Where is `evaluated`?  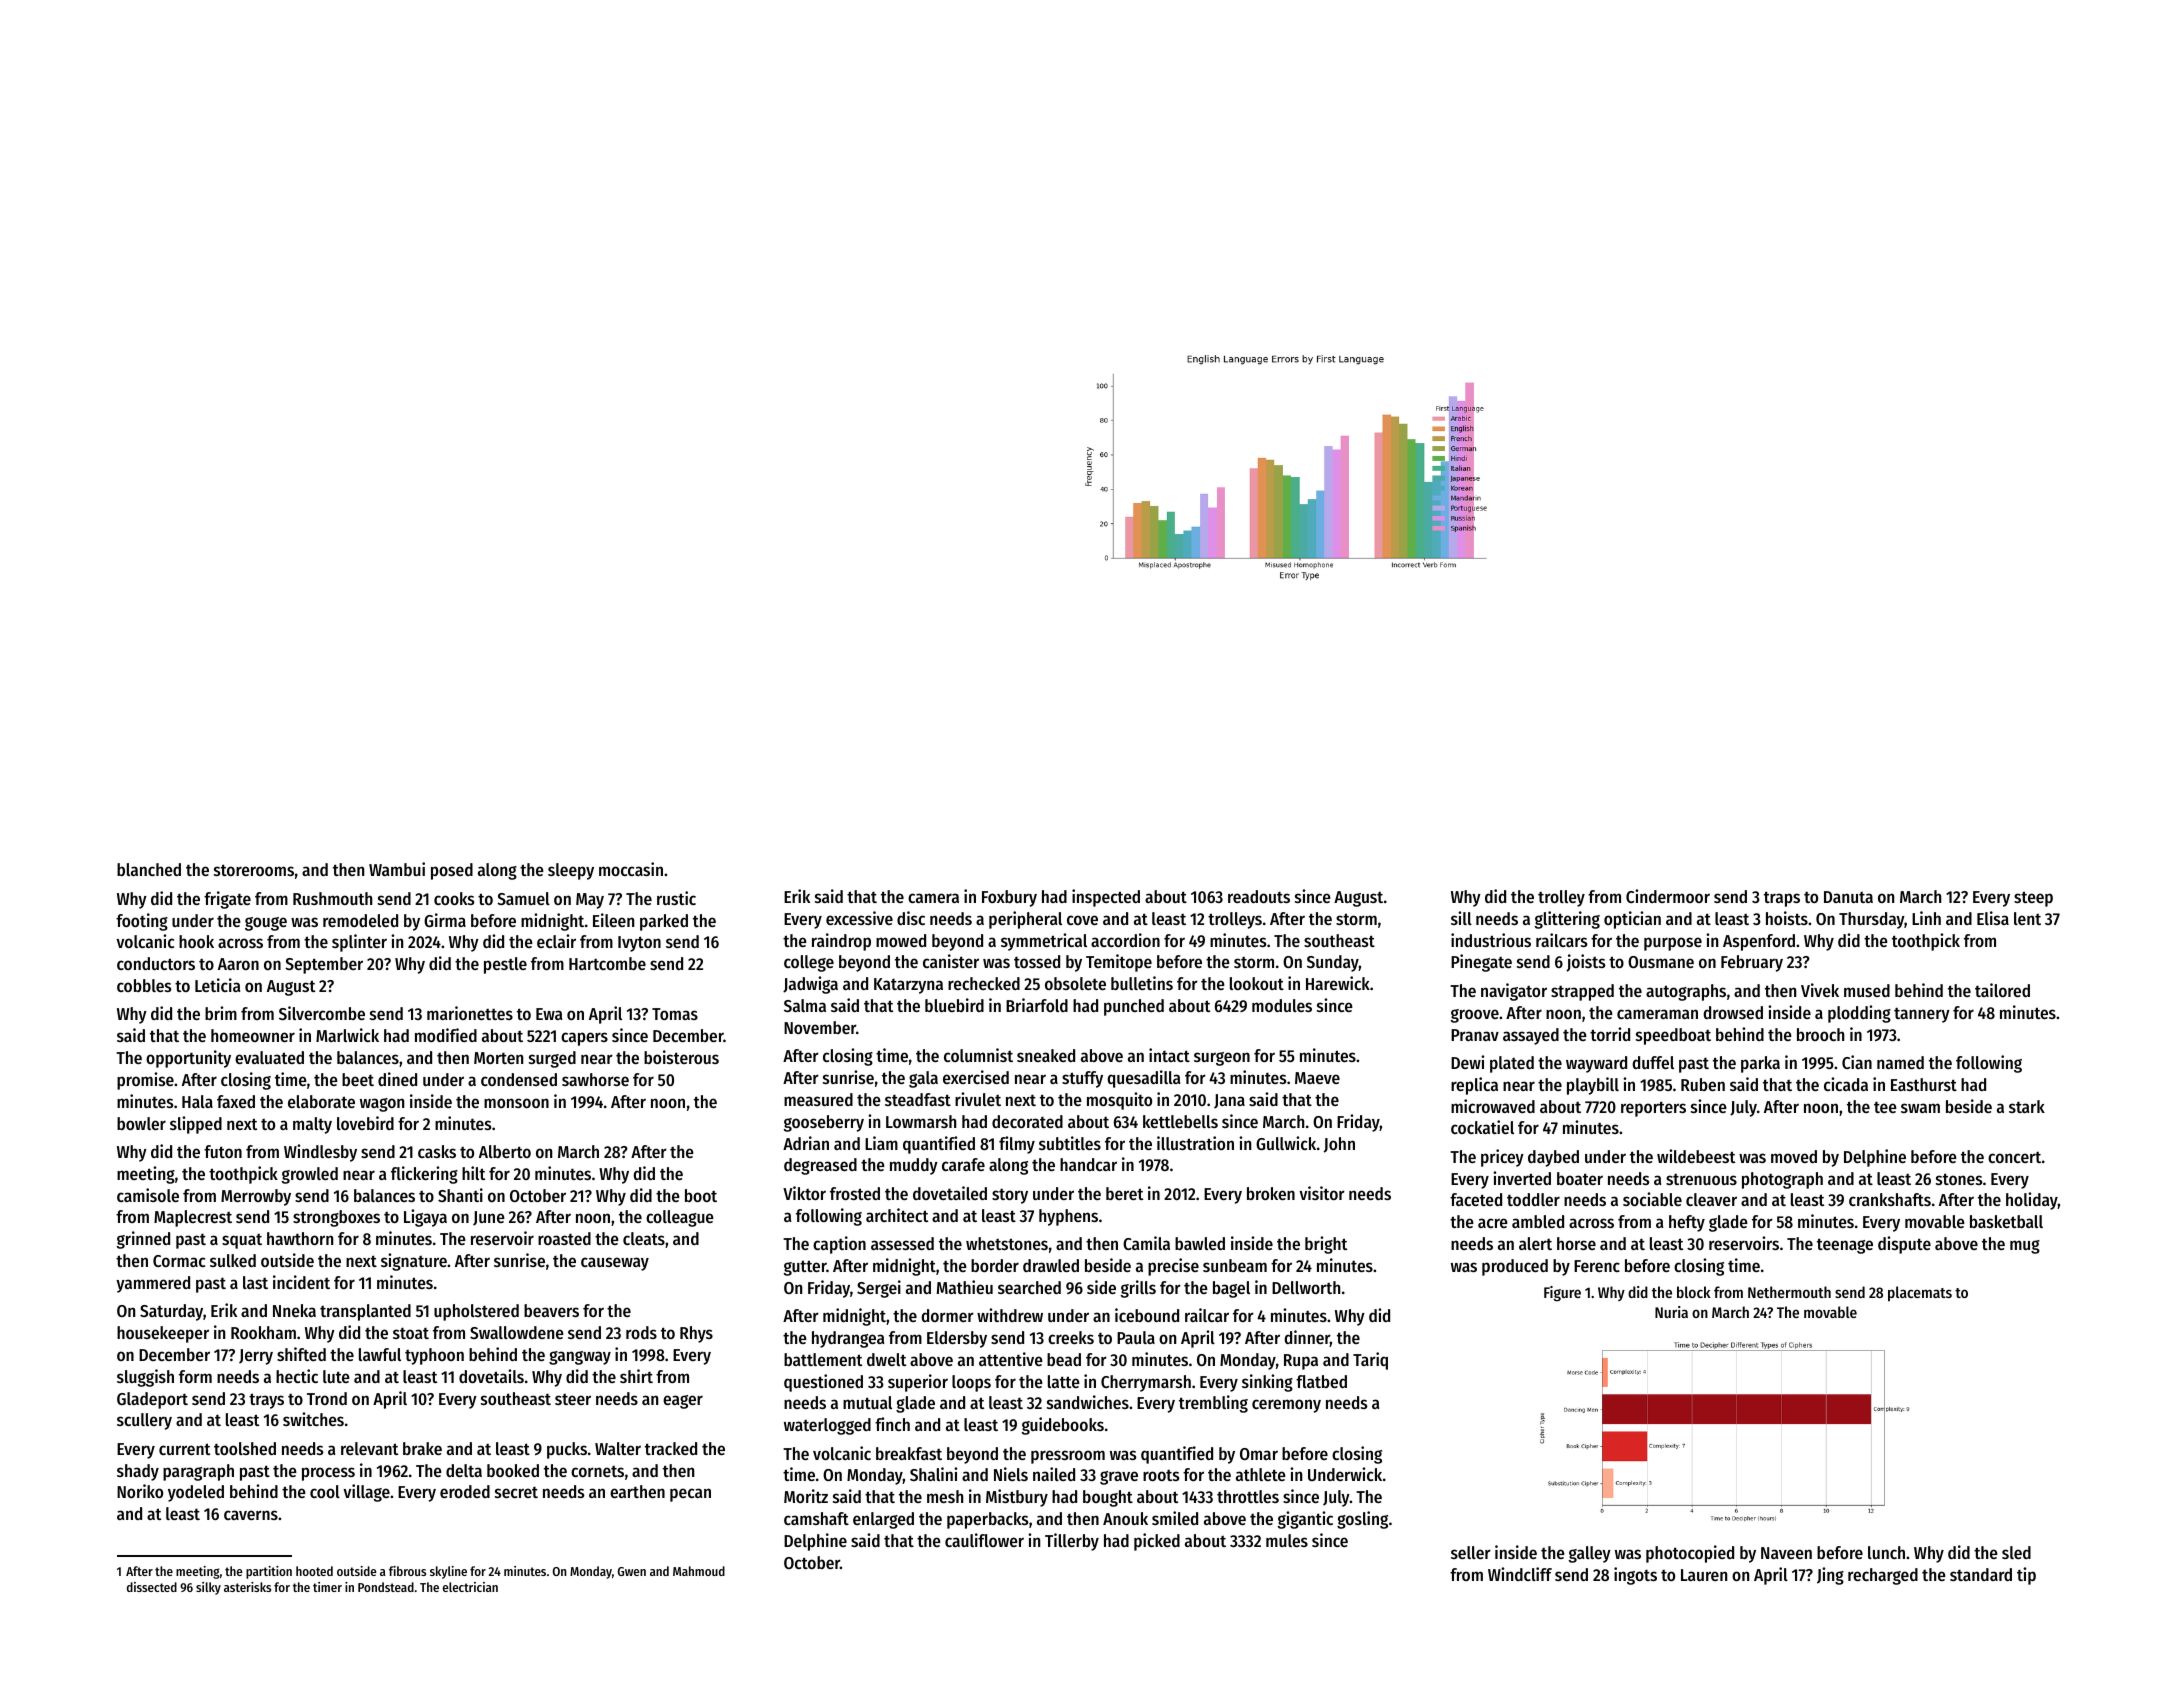
evaluated is located at coordinates (269, 1057).
